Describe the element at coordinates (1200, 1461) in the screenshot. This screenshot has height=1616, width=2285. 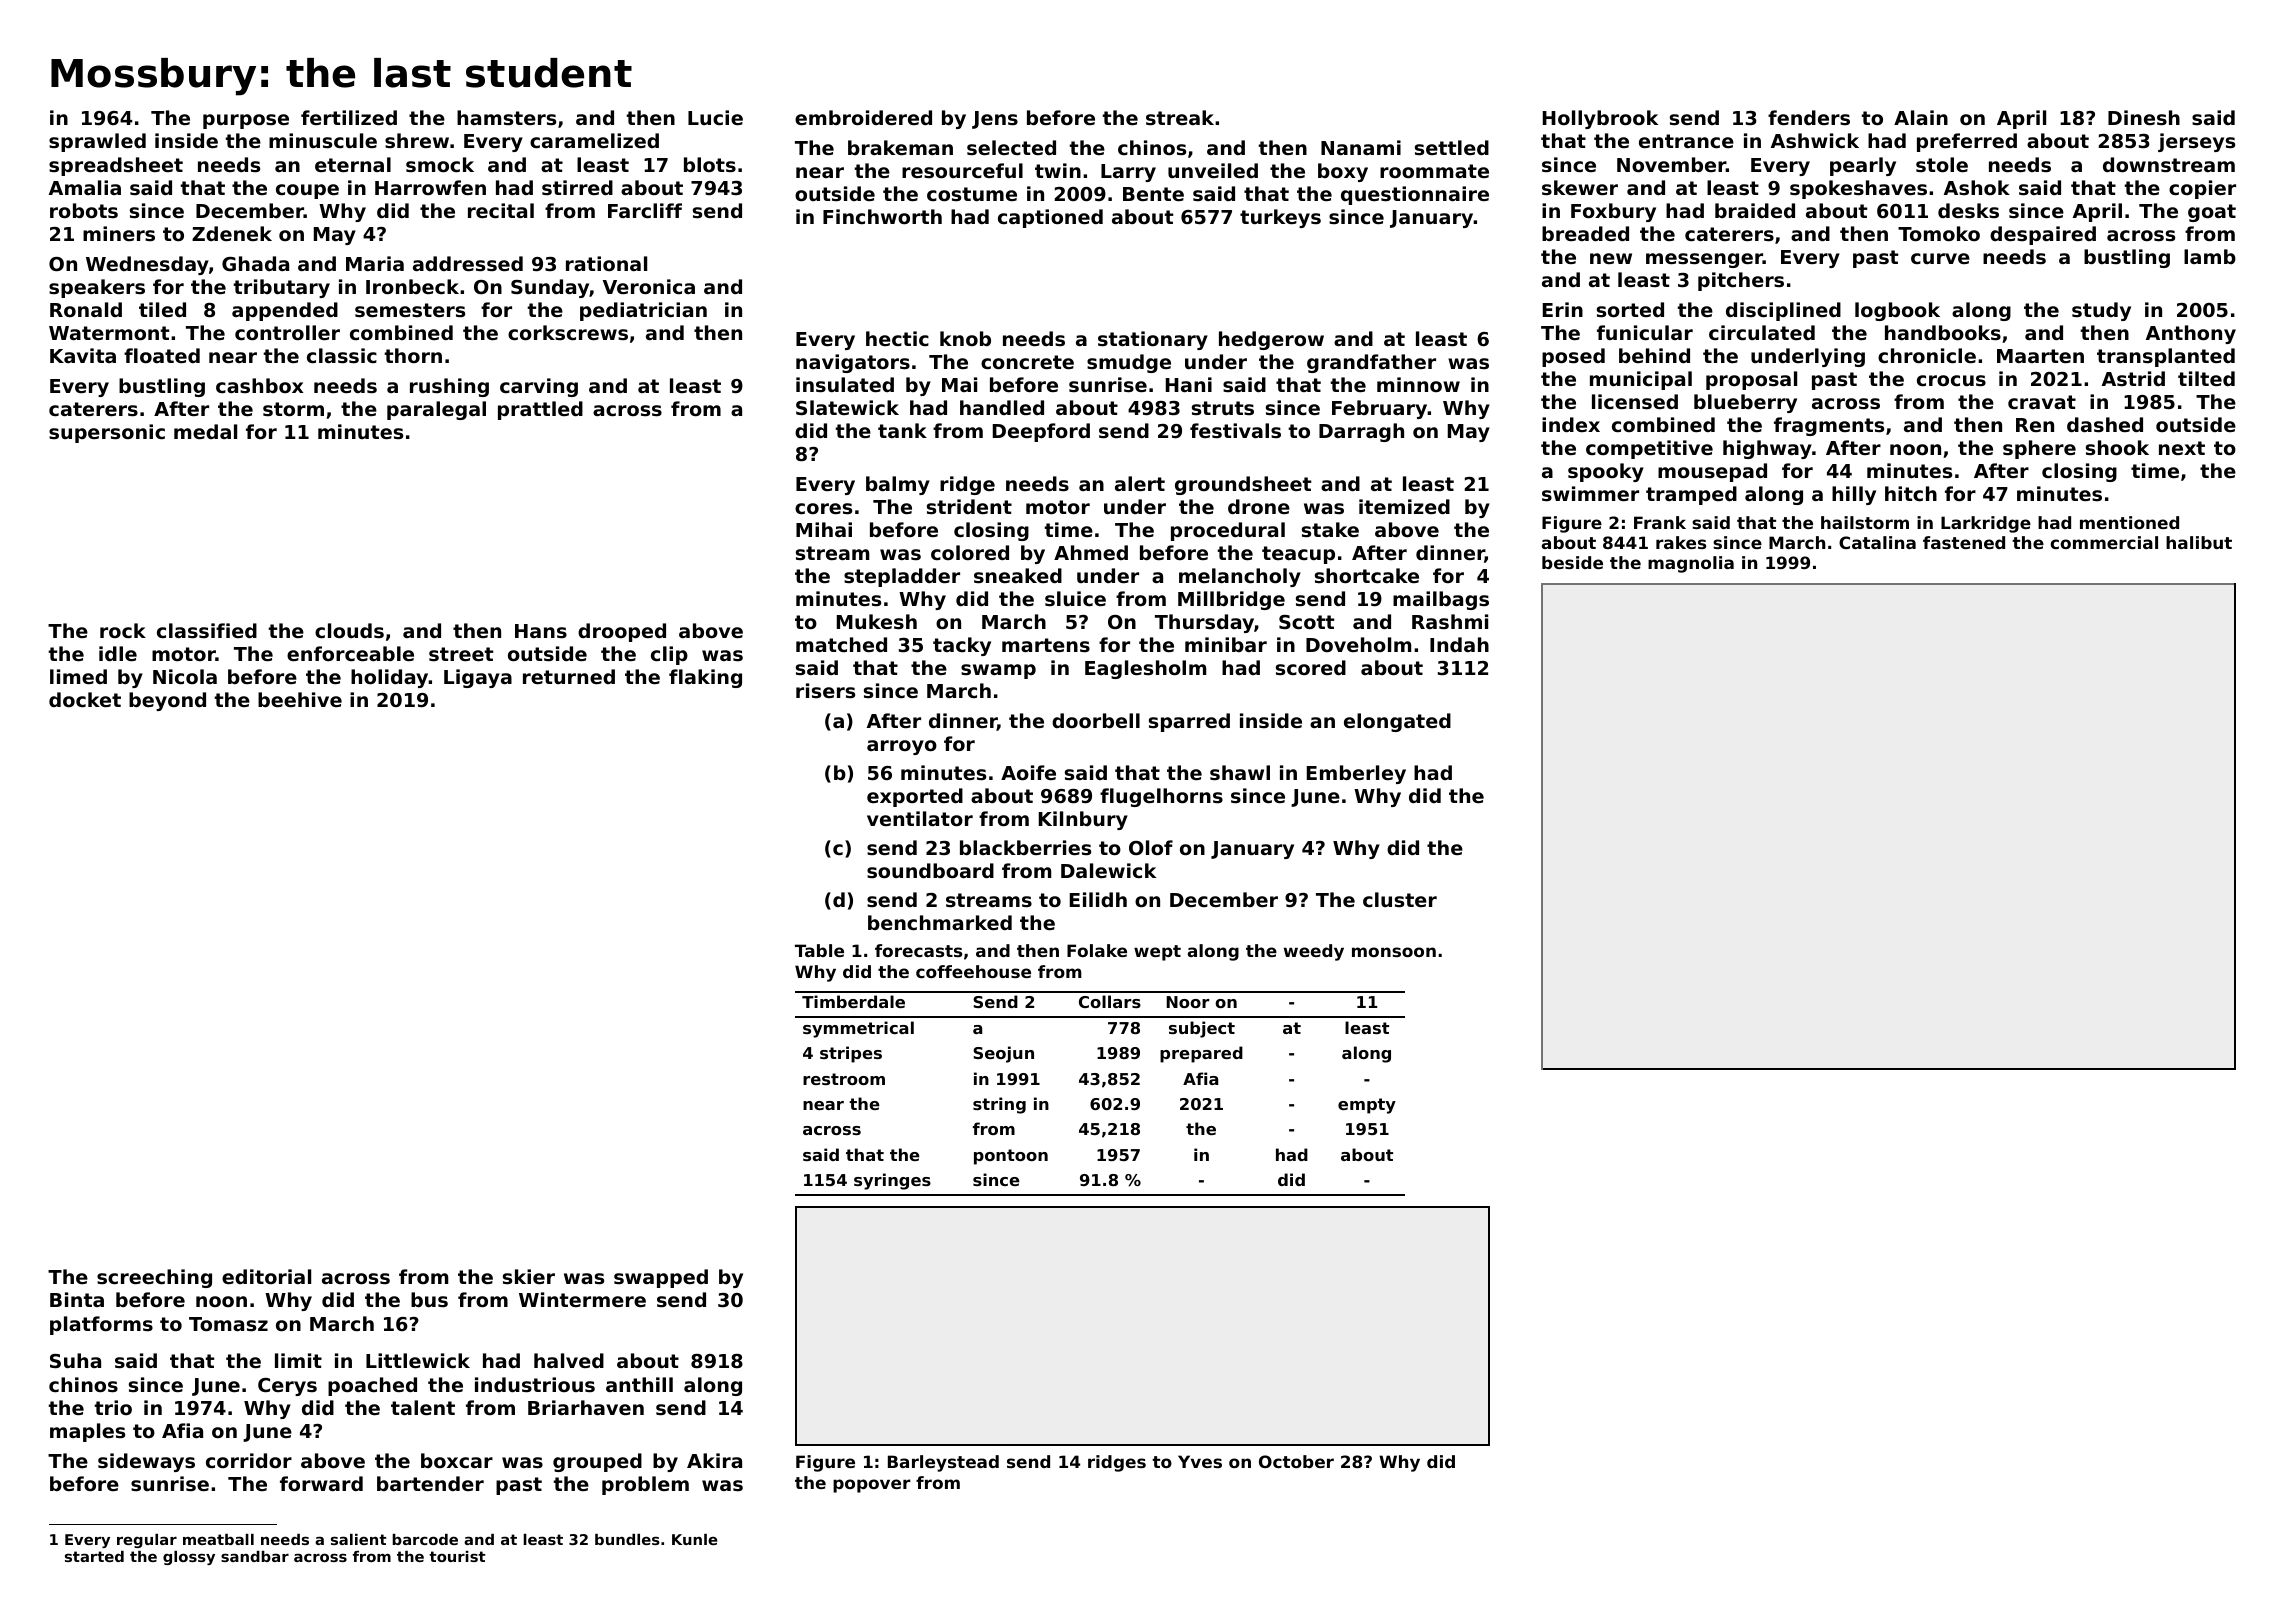
I see `Yves` at that location.
